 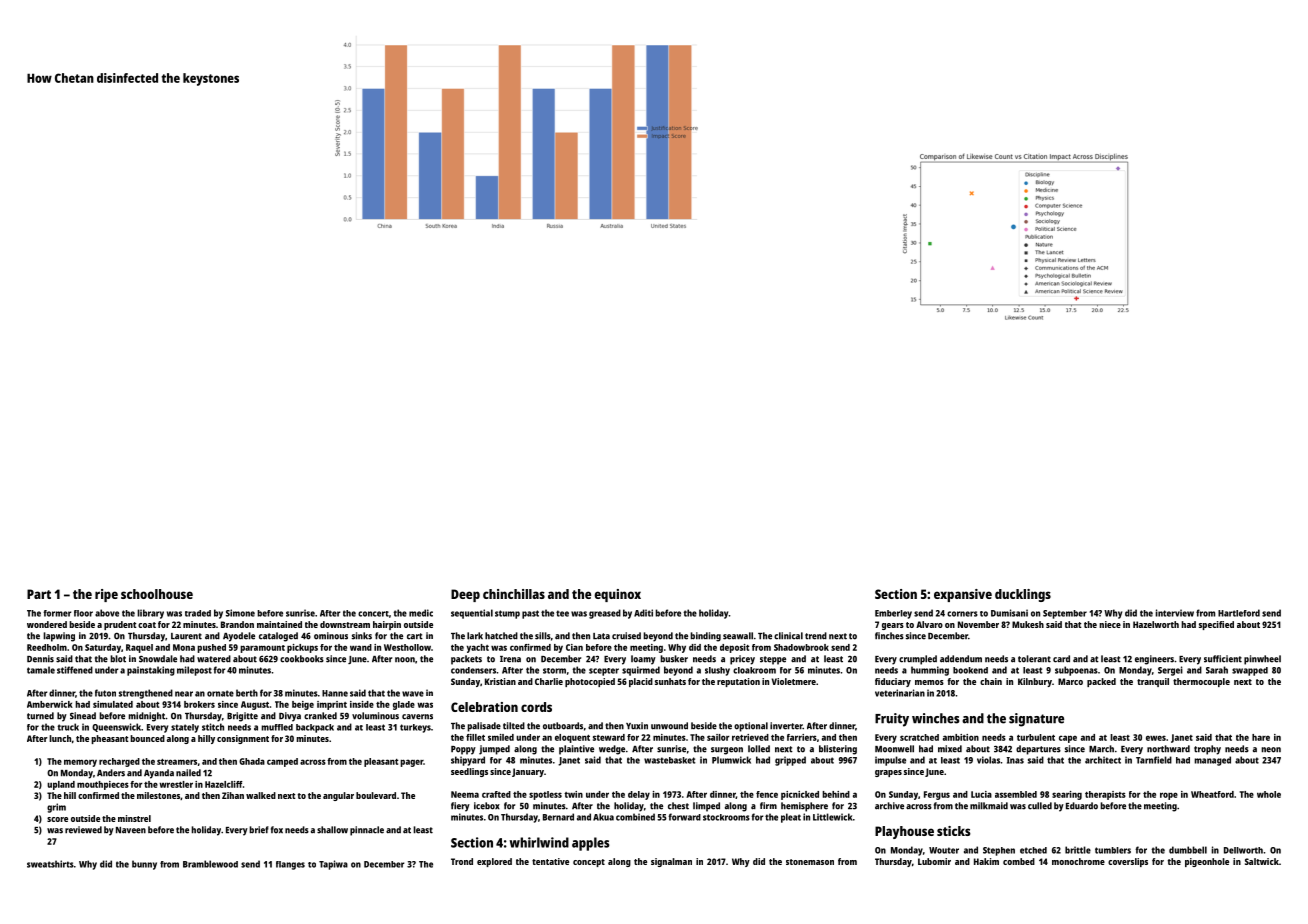 What do you see at coordinates (963, 595) in the image?
I see `expansive` at bounding box center [963, 595].
